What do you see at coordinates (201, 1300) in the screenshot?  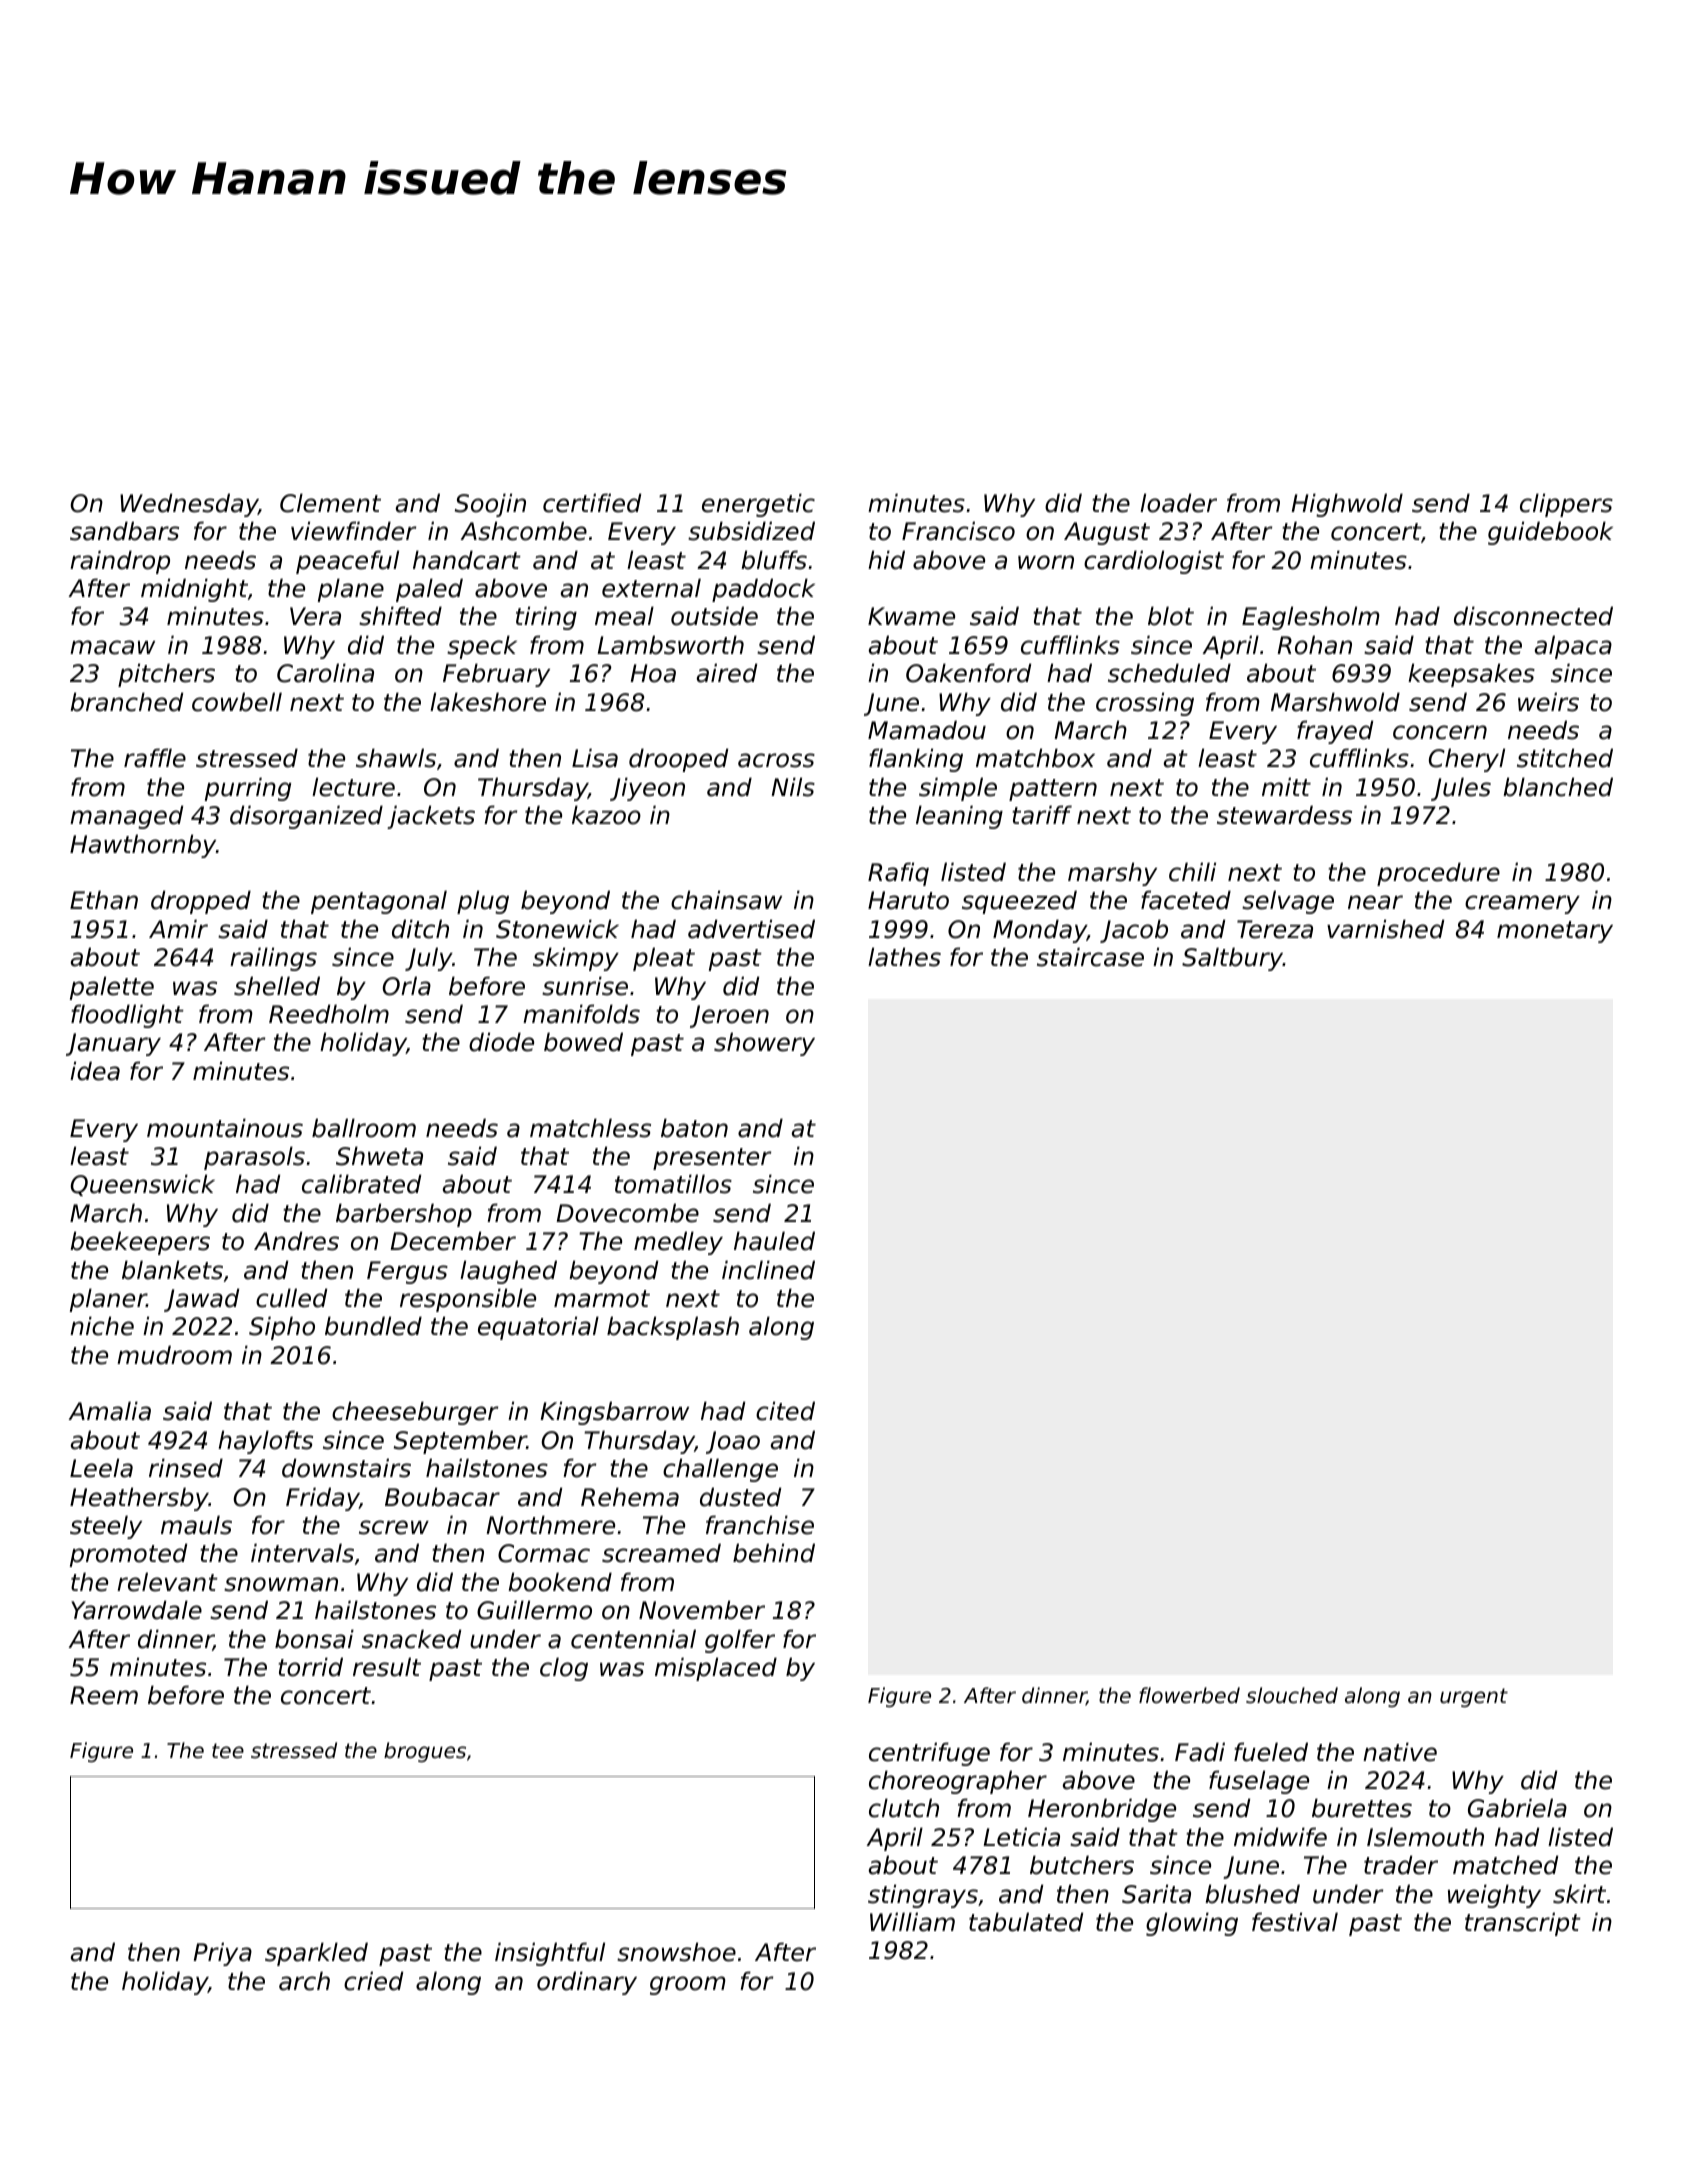 I see `Jawad` at bounding box center [201, 1300].
